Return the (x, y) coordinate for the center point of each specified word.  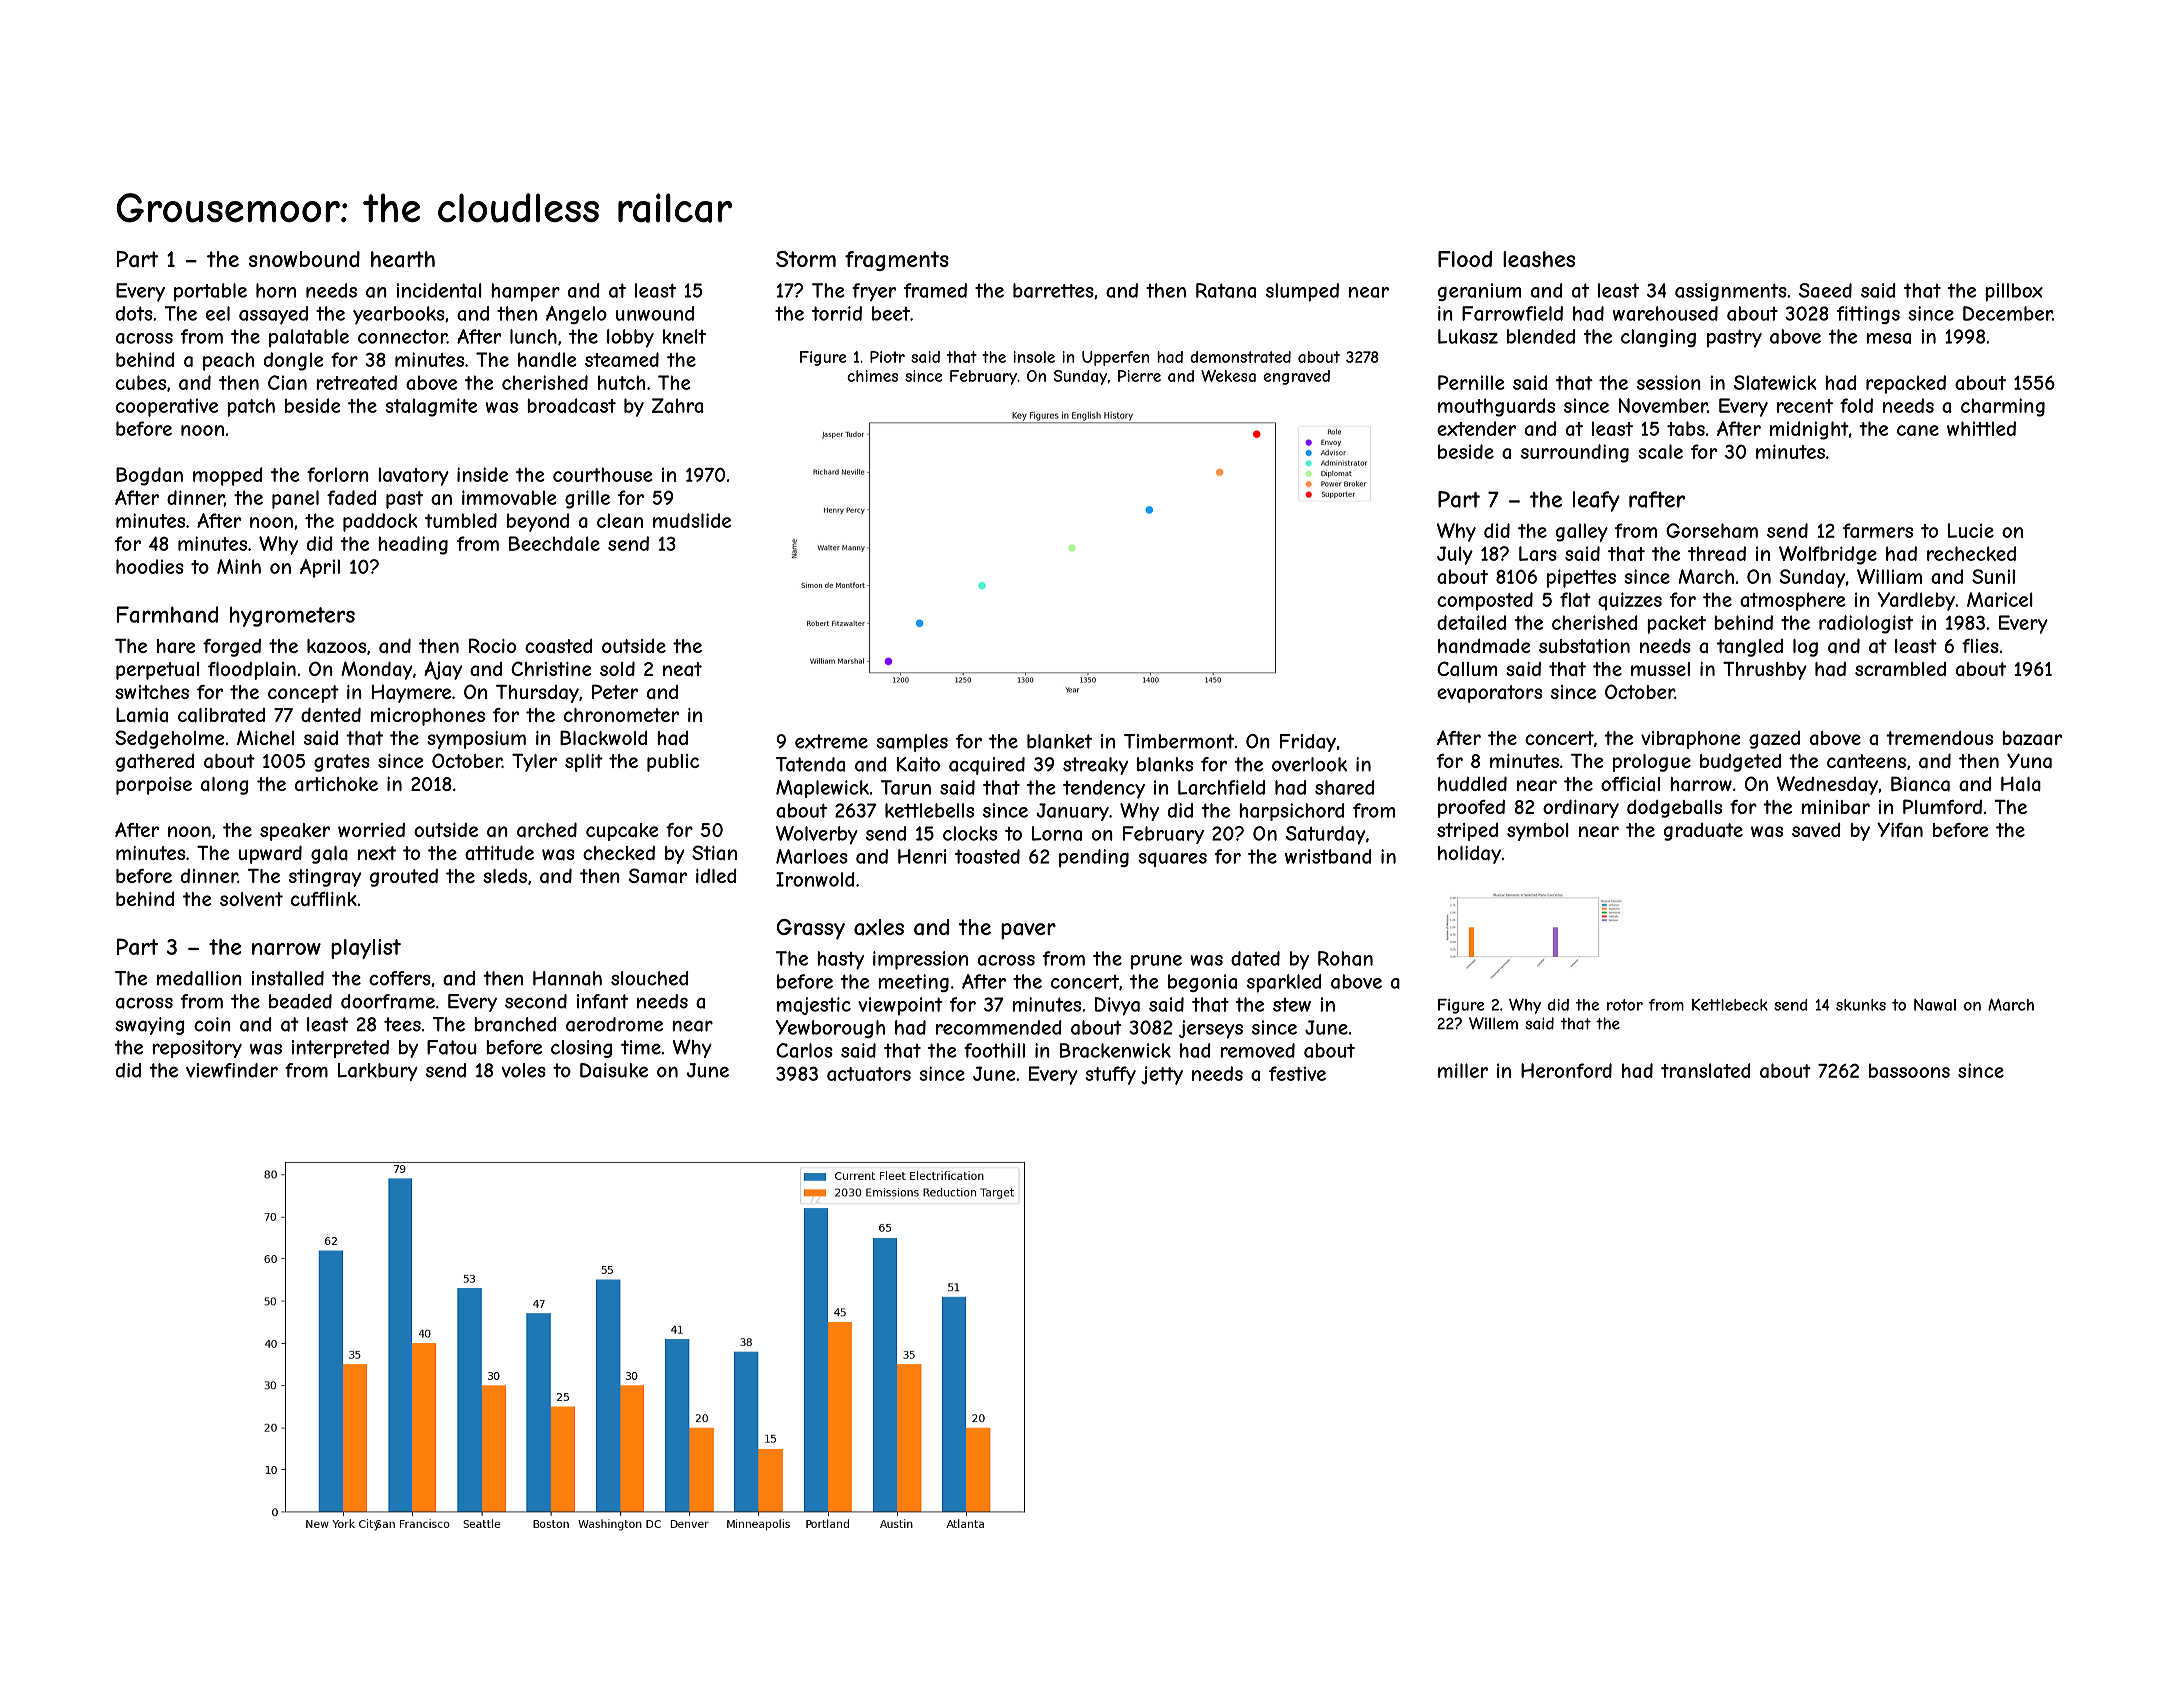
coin (212, 1024)
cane (1918, 430)
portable (210, 292)
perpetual (157, 671)
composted (1485, 601)
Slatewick (1775, 382)
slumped (1302, 292)
